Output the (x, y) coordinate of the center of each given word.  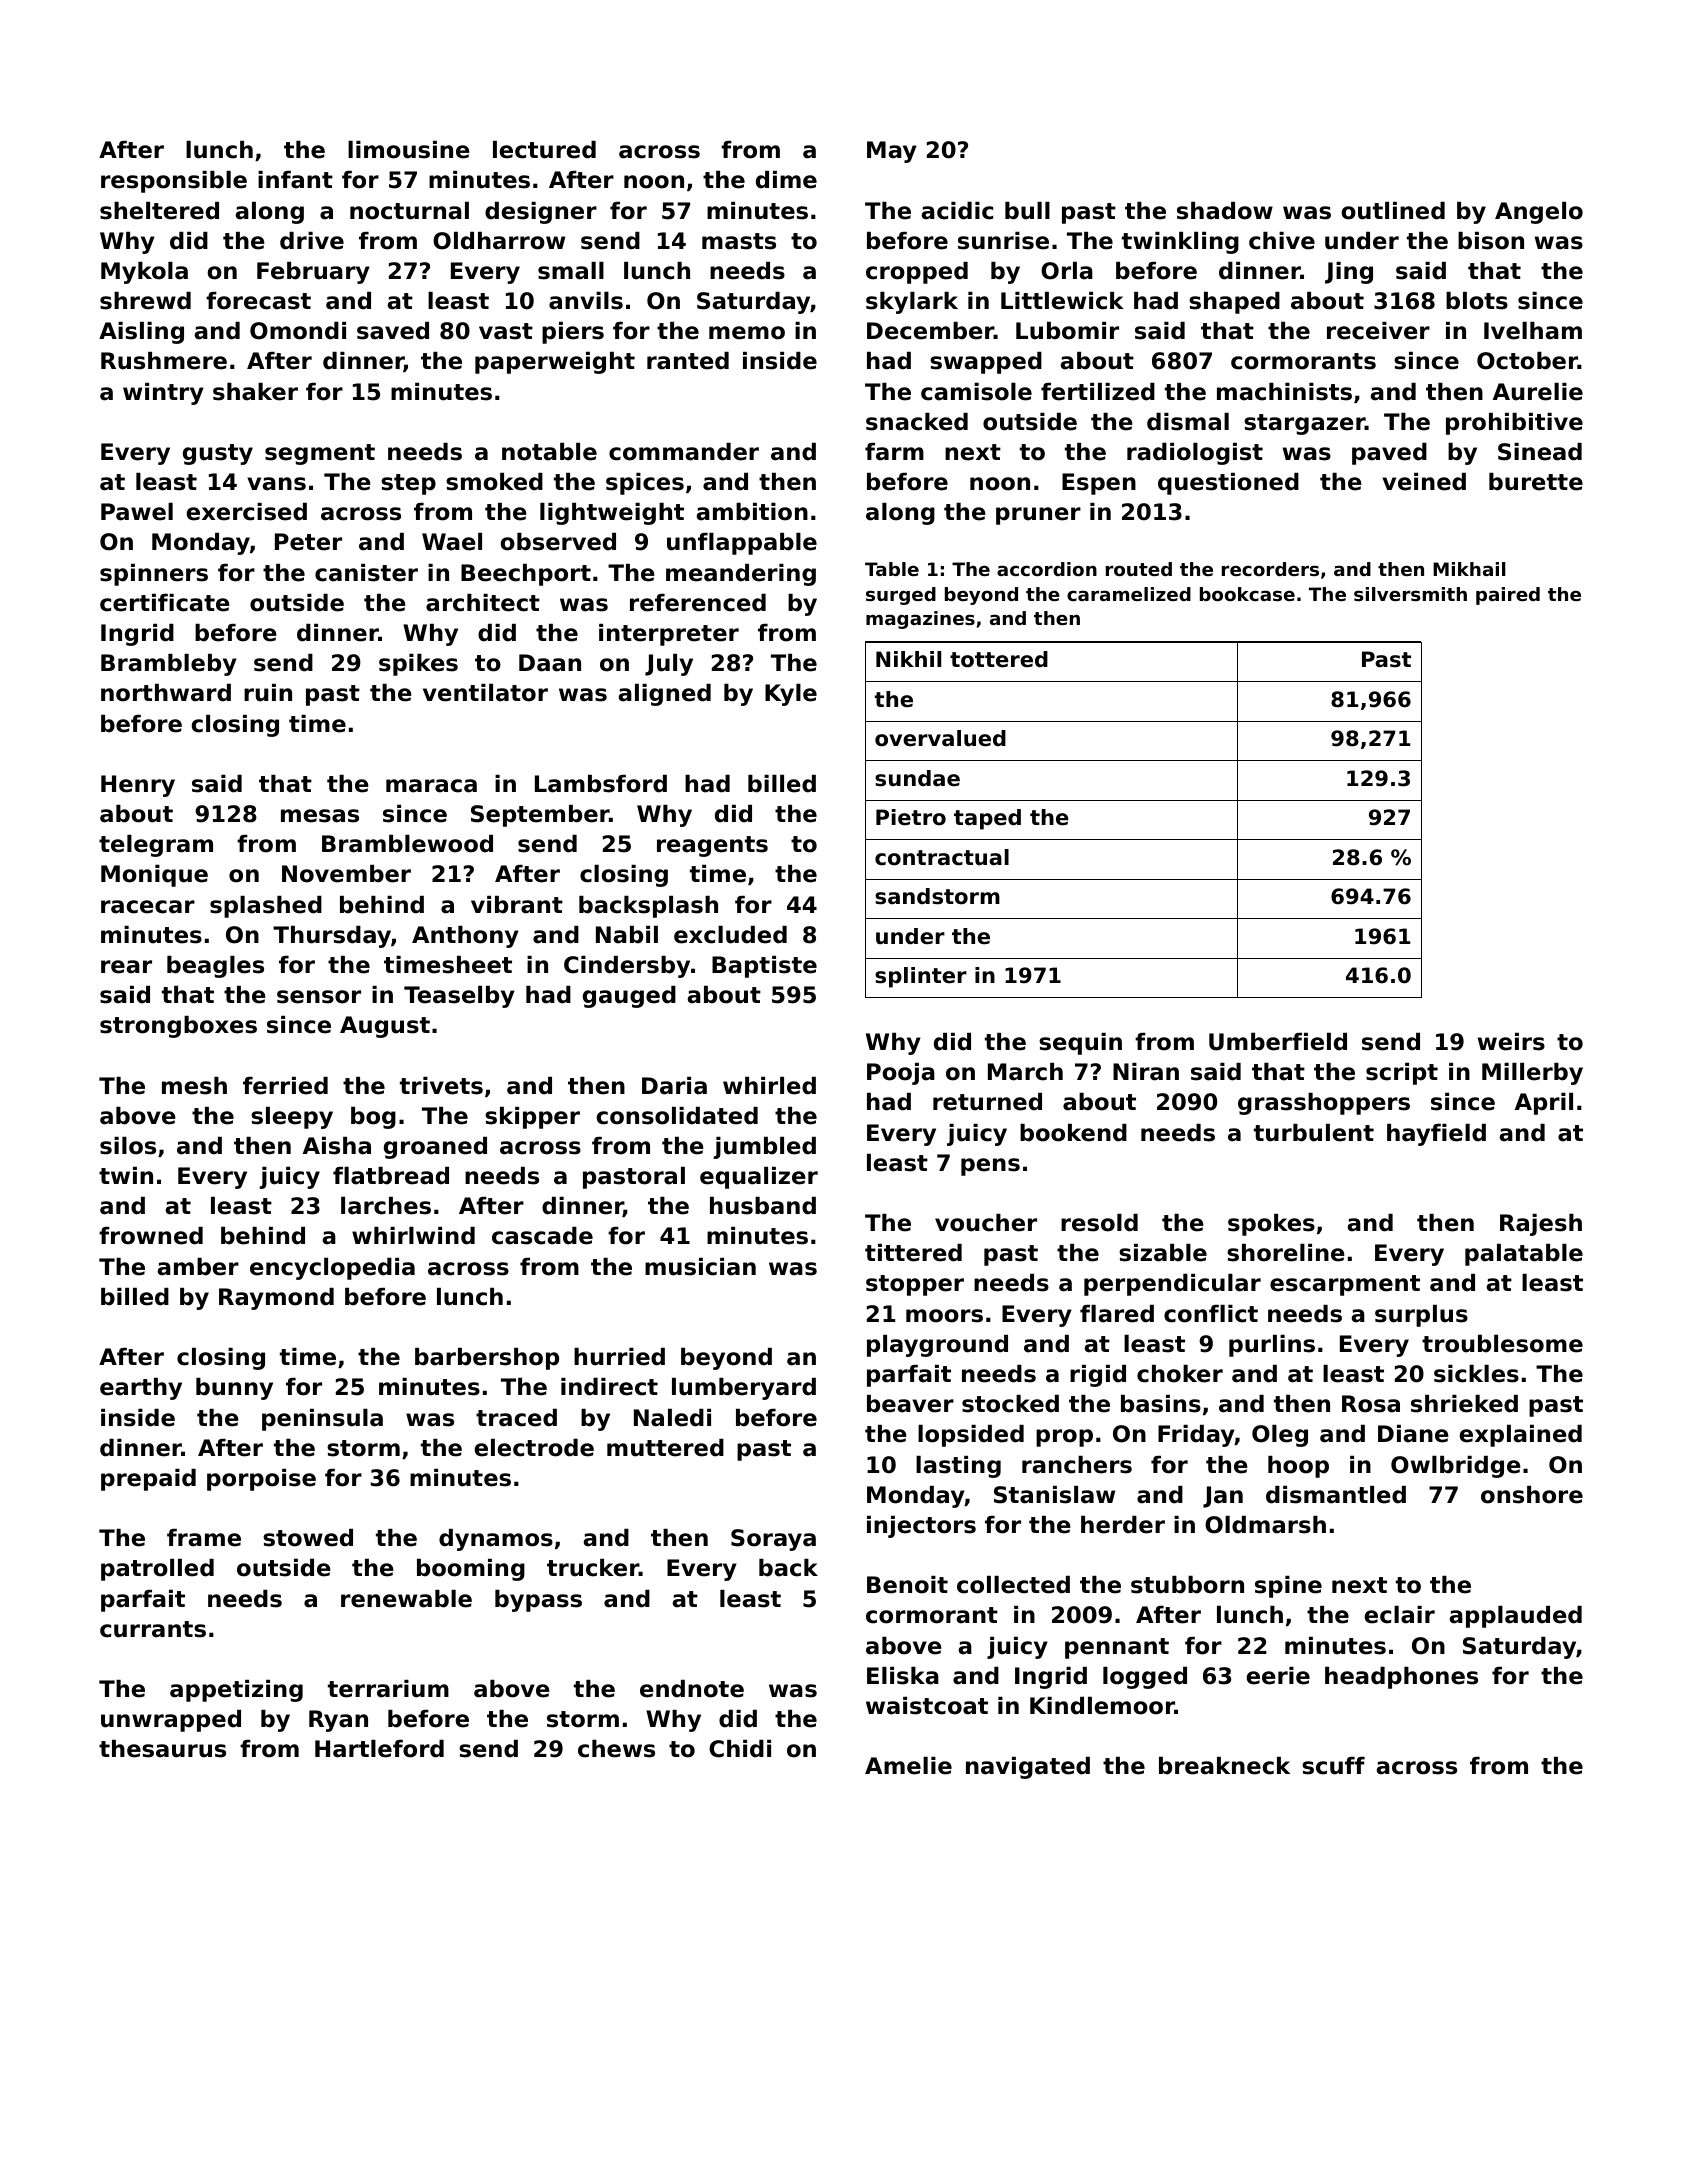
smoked (494, 482)
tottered (999, 659)
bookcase (1247, 594)
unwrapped (171, 1721)
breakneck (1224, 1766)
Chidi (740, 1749)
